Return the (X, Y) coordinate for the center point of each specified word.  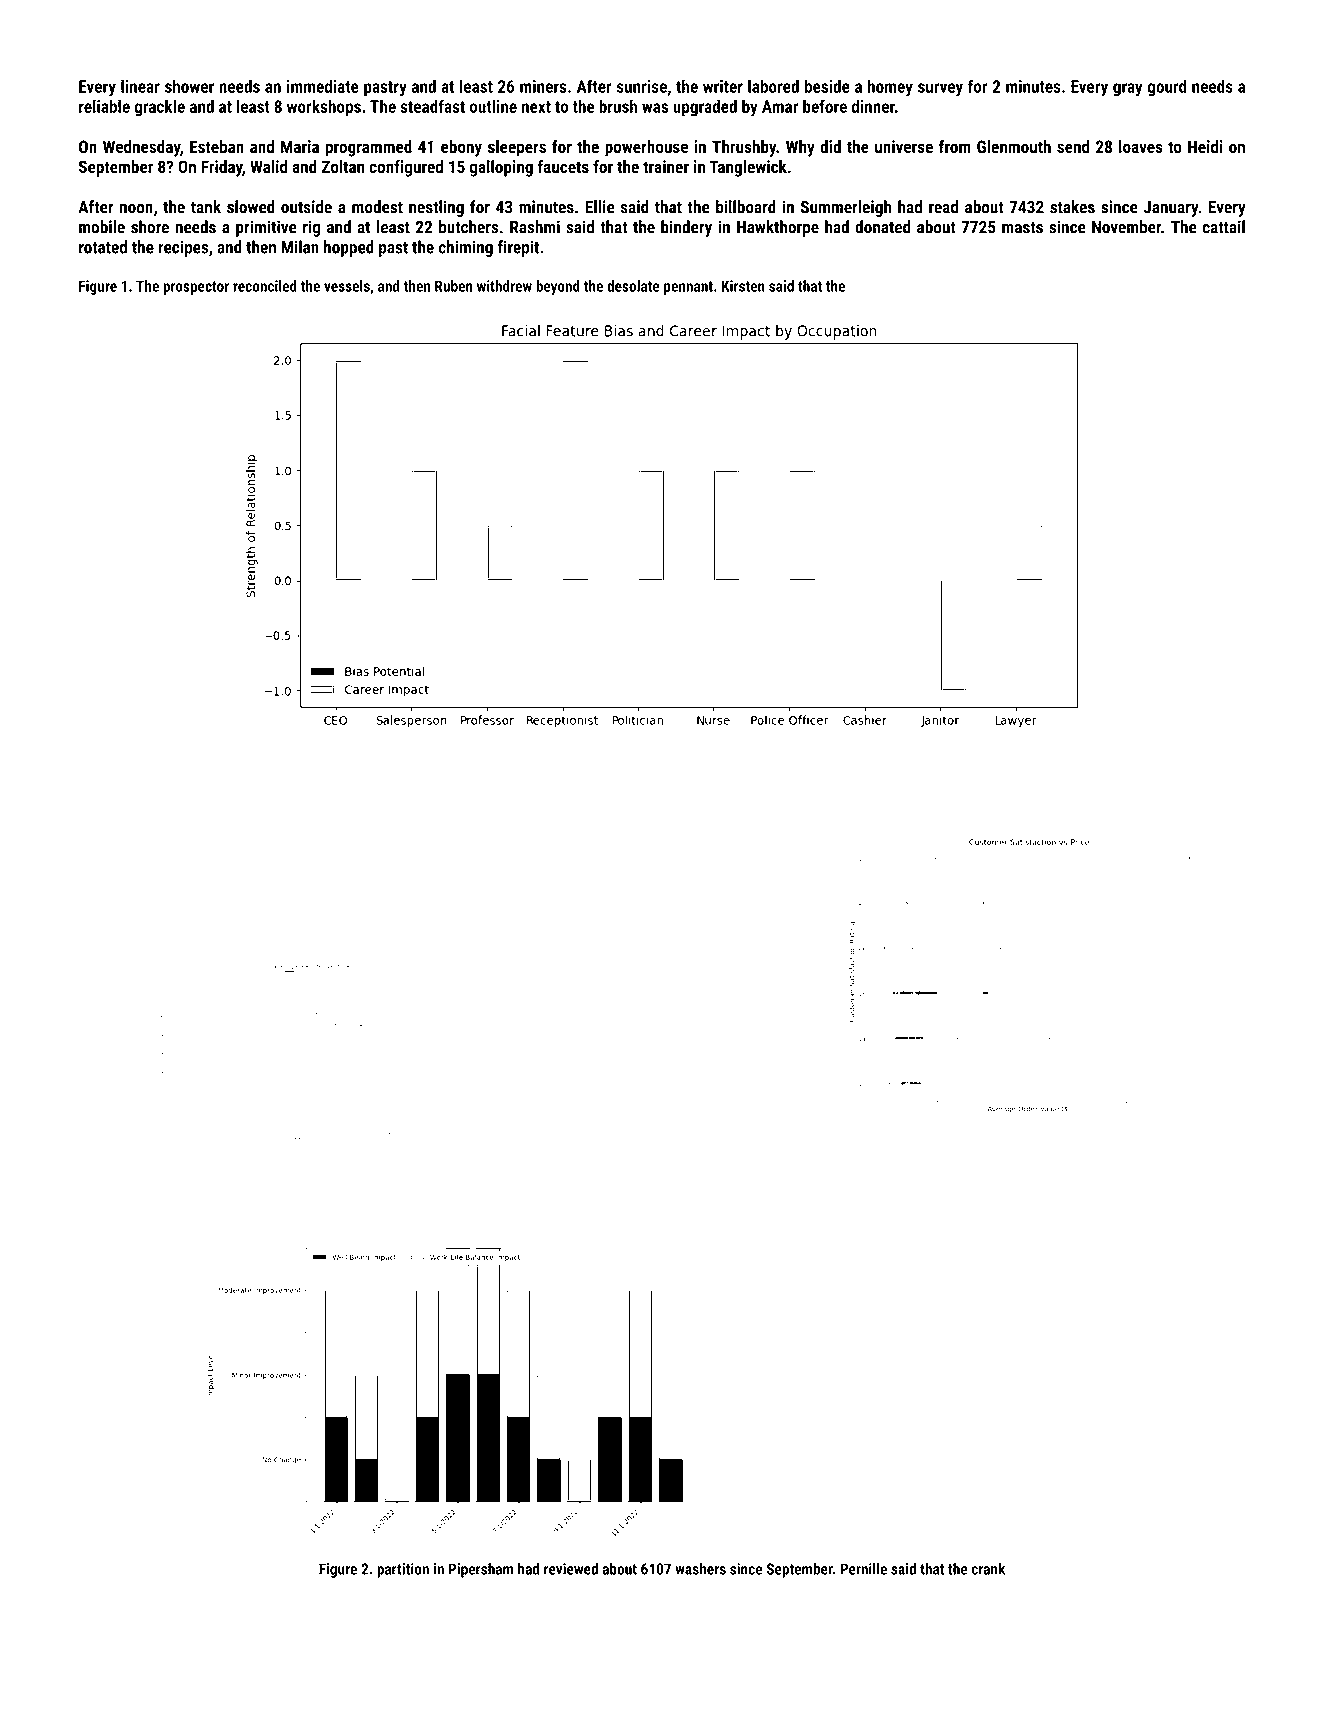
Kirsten (743, 286)
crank (988, 1569)
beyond (558, 287)
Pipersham (481, 1570)
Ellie (600, 207)
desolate (633, 286)
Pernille (863, 1569)
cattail (1224, 227)
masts (1022, 228)
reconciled (265, 286)
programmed (369, 148)
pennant (688, 288)
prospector (196, 288)
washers (700, 1569)
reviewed (571, 1569)
